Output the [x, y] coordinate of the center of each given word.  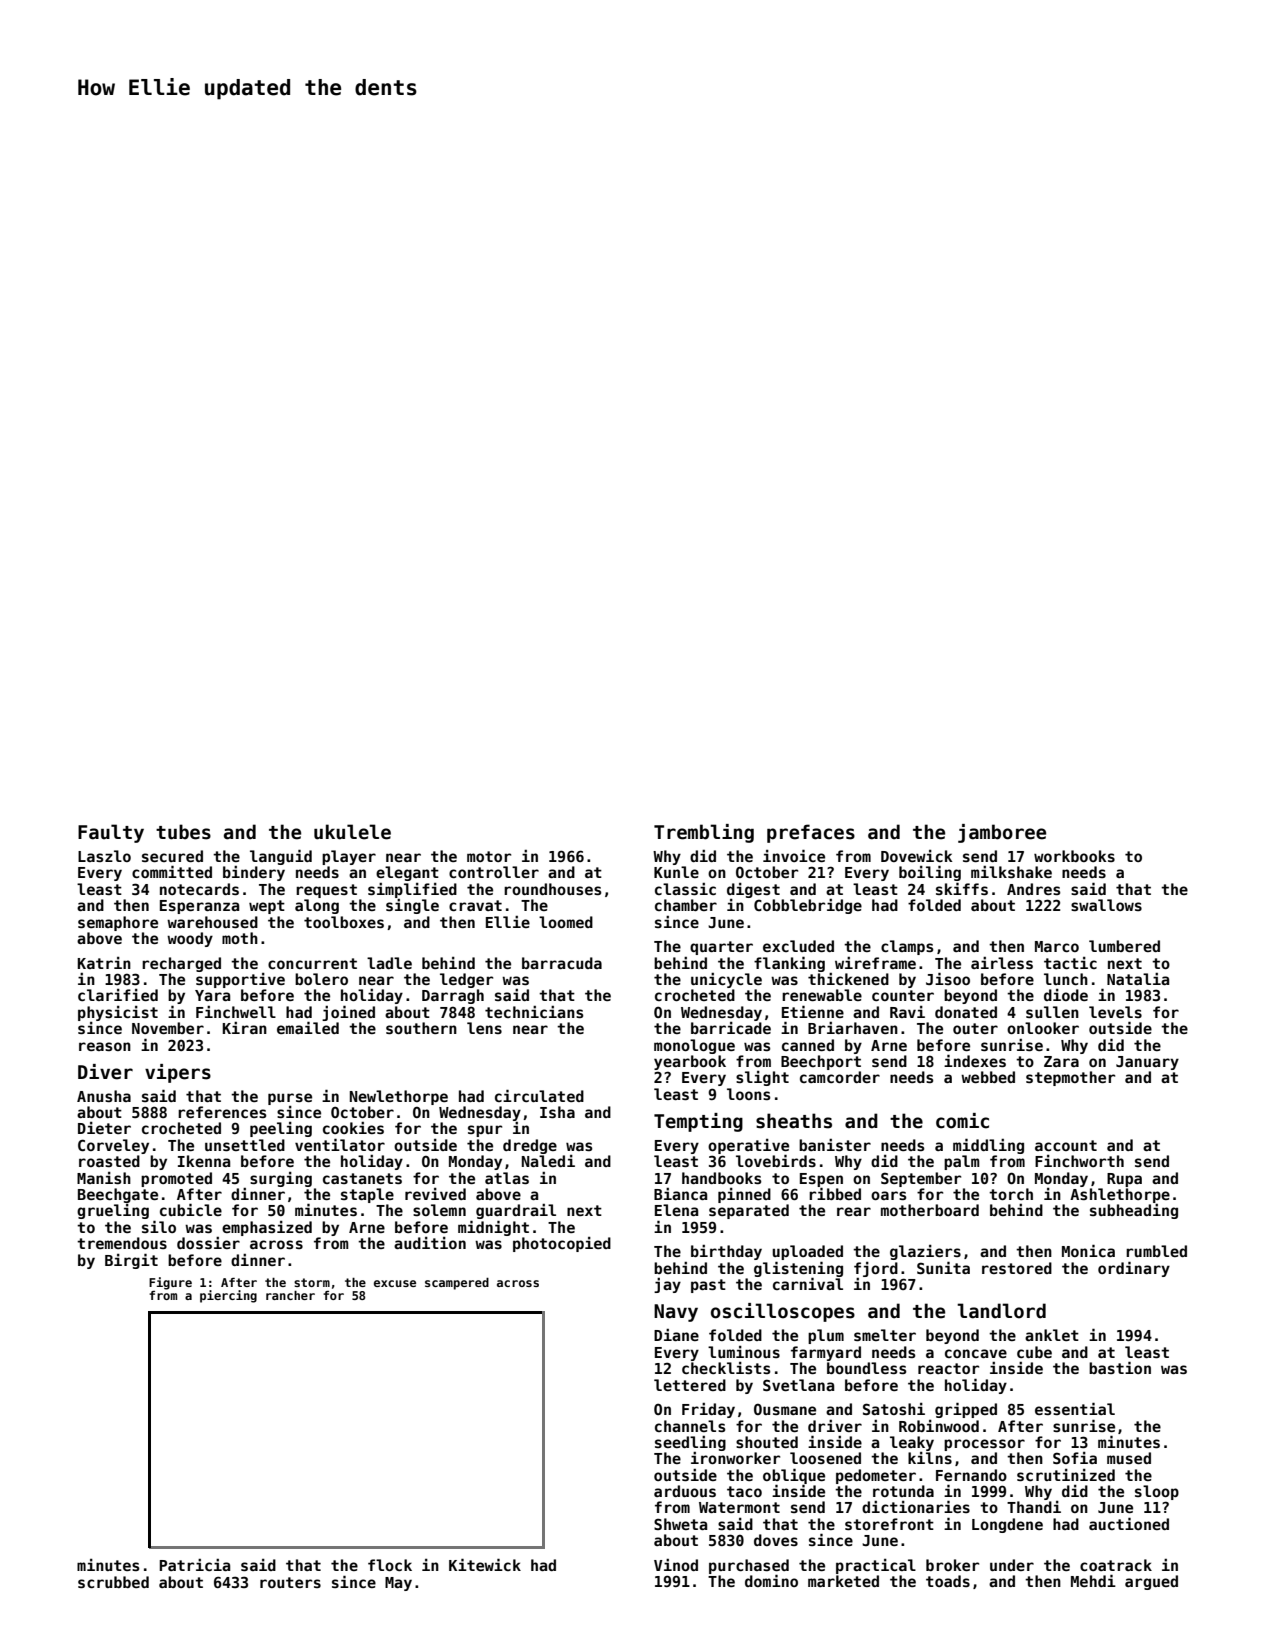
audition [430, 1243]
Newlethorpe [399, 1097]
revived [435, 1194]
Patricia [195, 1565]
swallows [1106, 905]
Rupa [1124, 1180]
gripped [966, 1410]
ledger [466, 980]
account [1066, 1145]
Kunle [676, 872]
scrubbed [113, 1582]
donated [966, 1012]
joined [348, 1013]
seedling [690, 1443]
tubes [183, 832]
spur [485, 1131]
